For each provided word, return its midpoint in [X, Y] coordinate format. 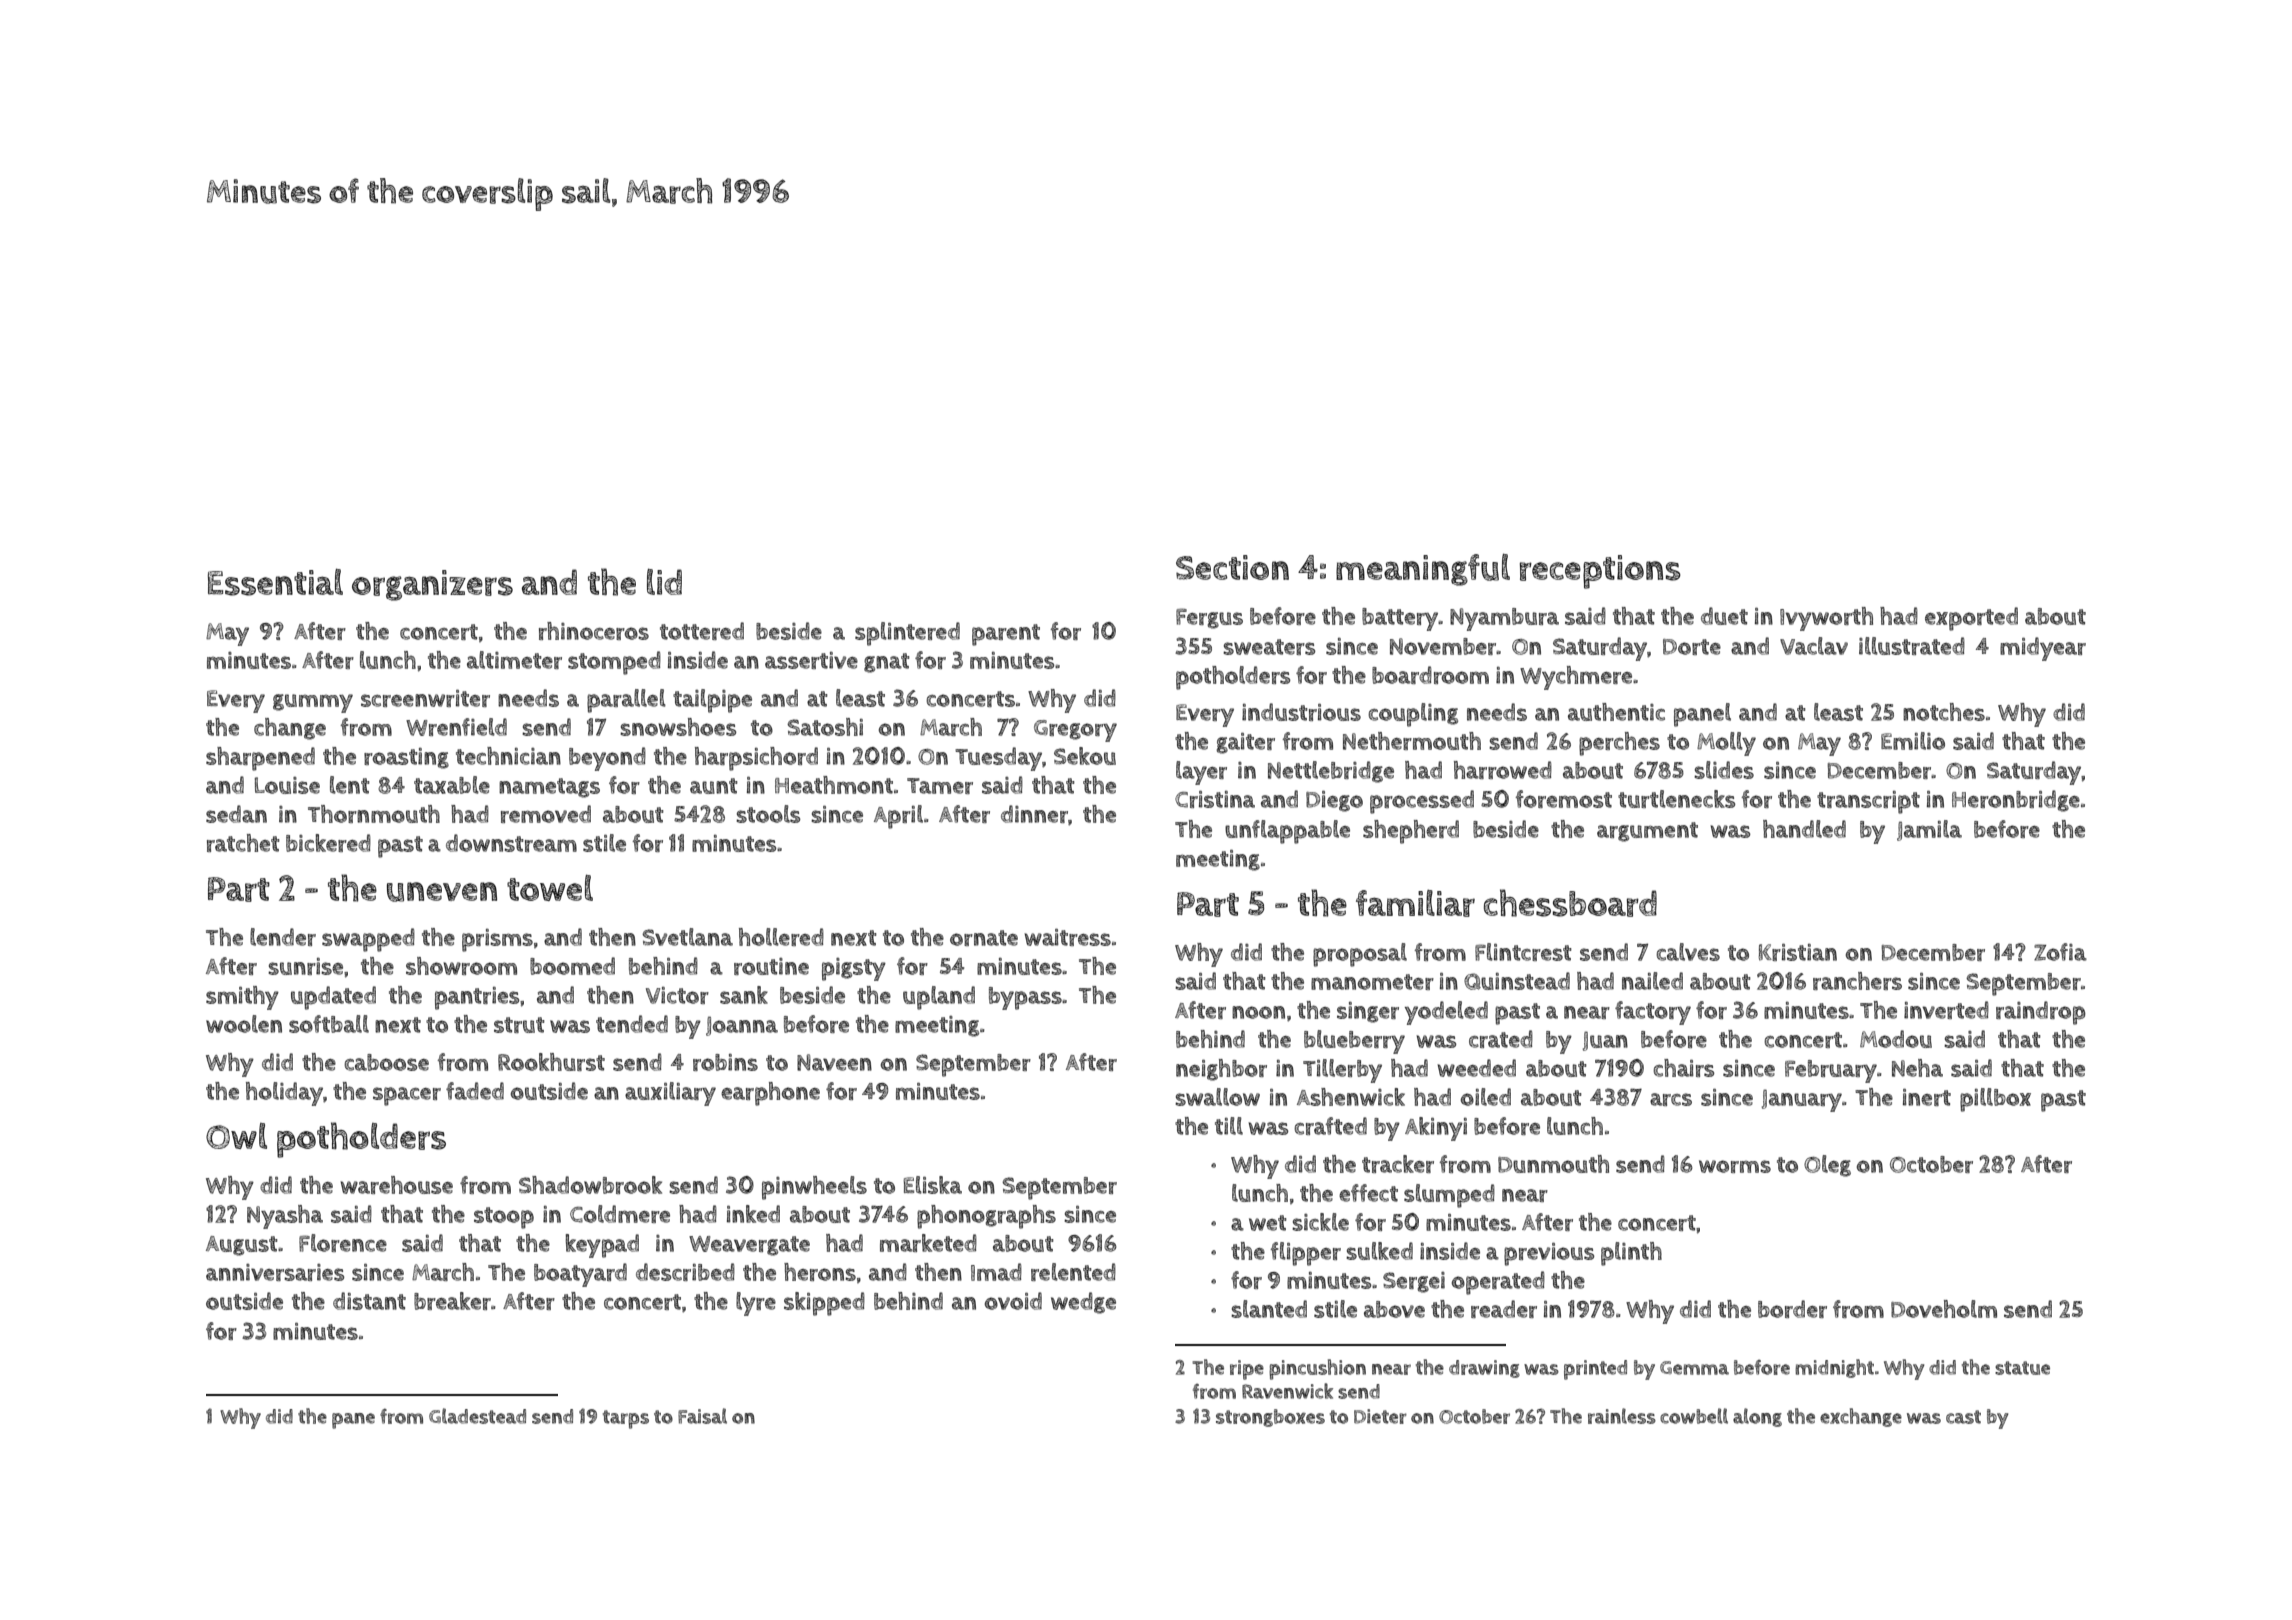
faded [475, 1091]
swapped [368, 940]
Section [1232, 567]
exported [1971, 619]
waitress [1067, 937]
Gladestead [477, 1416]
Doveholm [1944, 1309]
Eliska [933, 1185]
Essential [275, 582]
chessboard [1570, 903]
